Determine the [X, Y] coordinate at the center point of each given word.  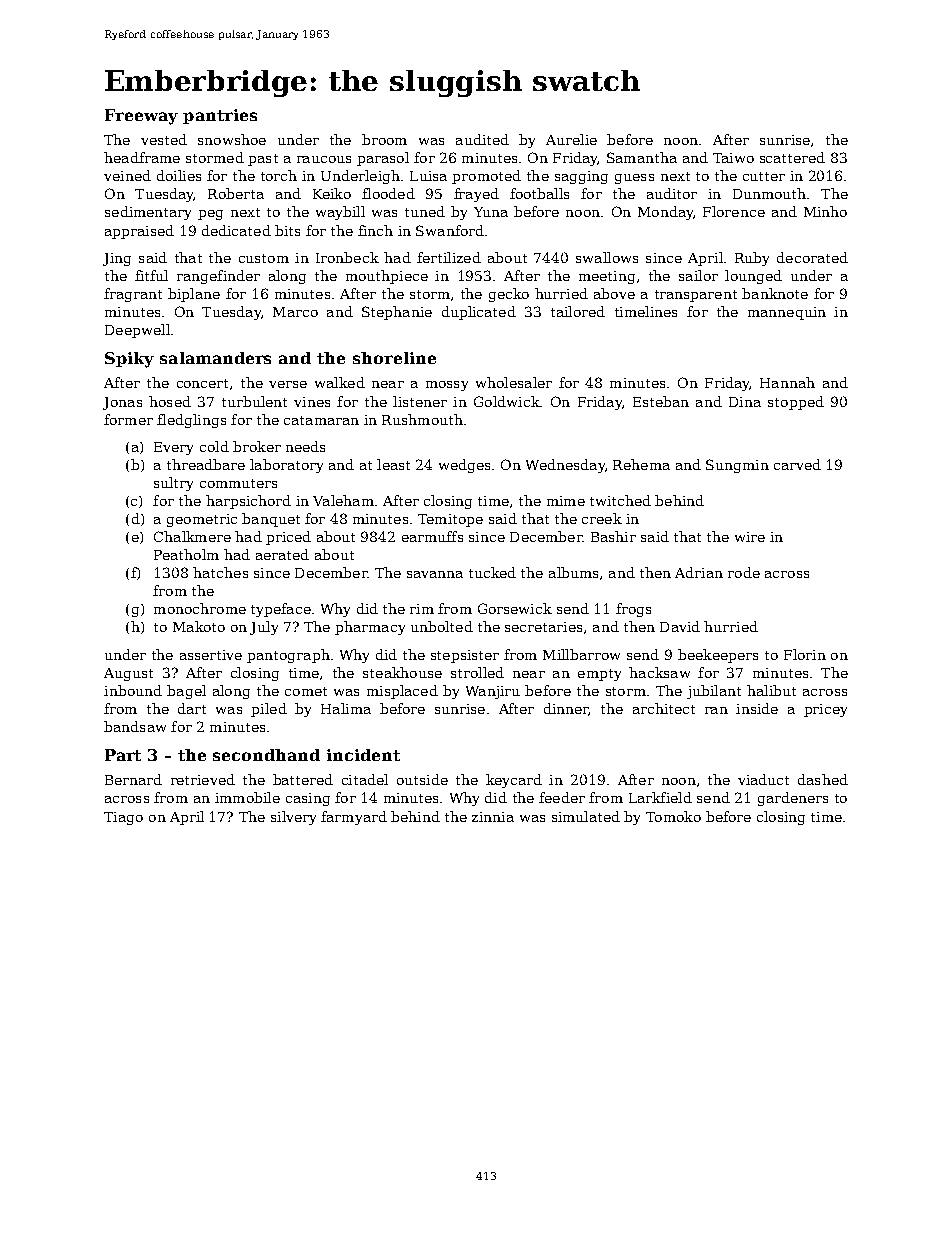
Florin [805, 654]
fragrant [133, 295]
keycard [514, 781]
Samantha [642, 157]
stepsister [465, 656]
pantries [220, 116]
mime [566, 501]
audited [482, 139]
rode [744, 572]
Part [123, 755]
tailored [578, 311]
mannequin [787, 313]
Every [173, 448]
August [128, 674]
